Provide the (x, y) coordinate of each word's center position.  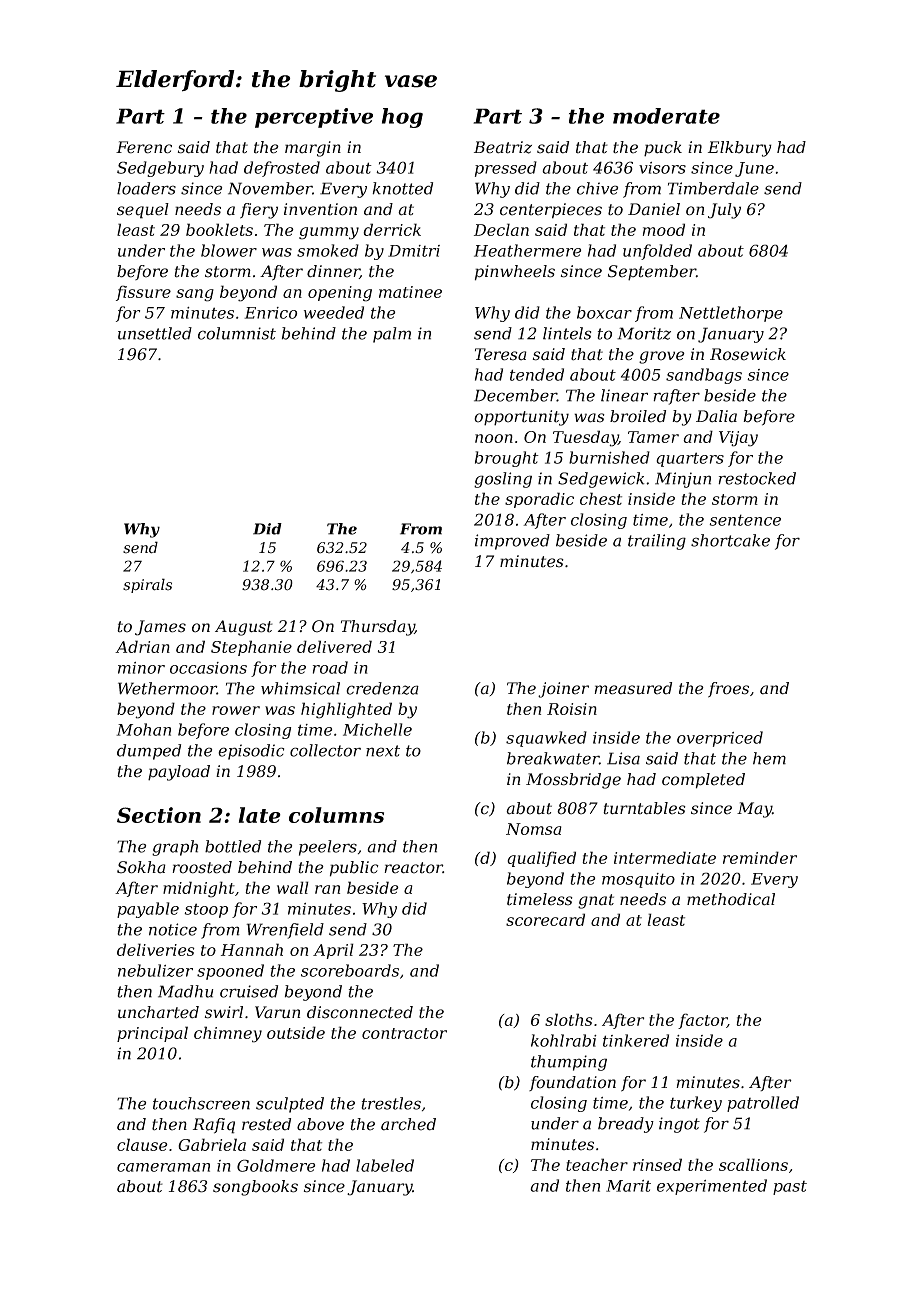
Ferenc (144, 147)
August (244, 628)
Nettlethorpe (731, 314)
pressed (506, 169)
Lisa (623, 758)
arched (408, 1124)
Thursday (378, 628)
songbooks (255, 1188)
